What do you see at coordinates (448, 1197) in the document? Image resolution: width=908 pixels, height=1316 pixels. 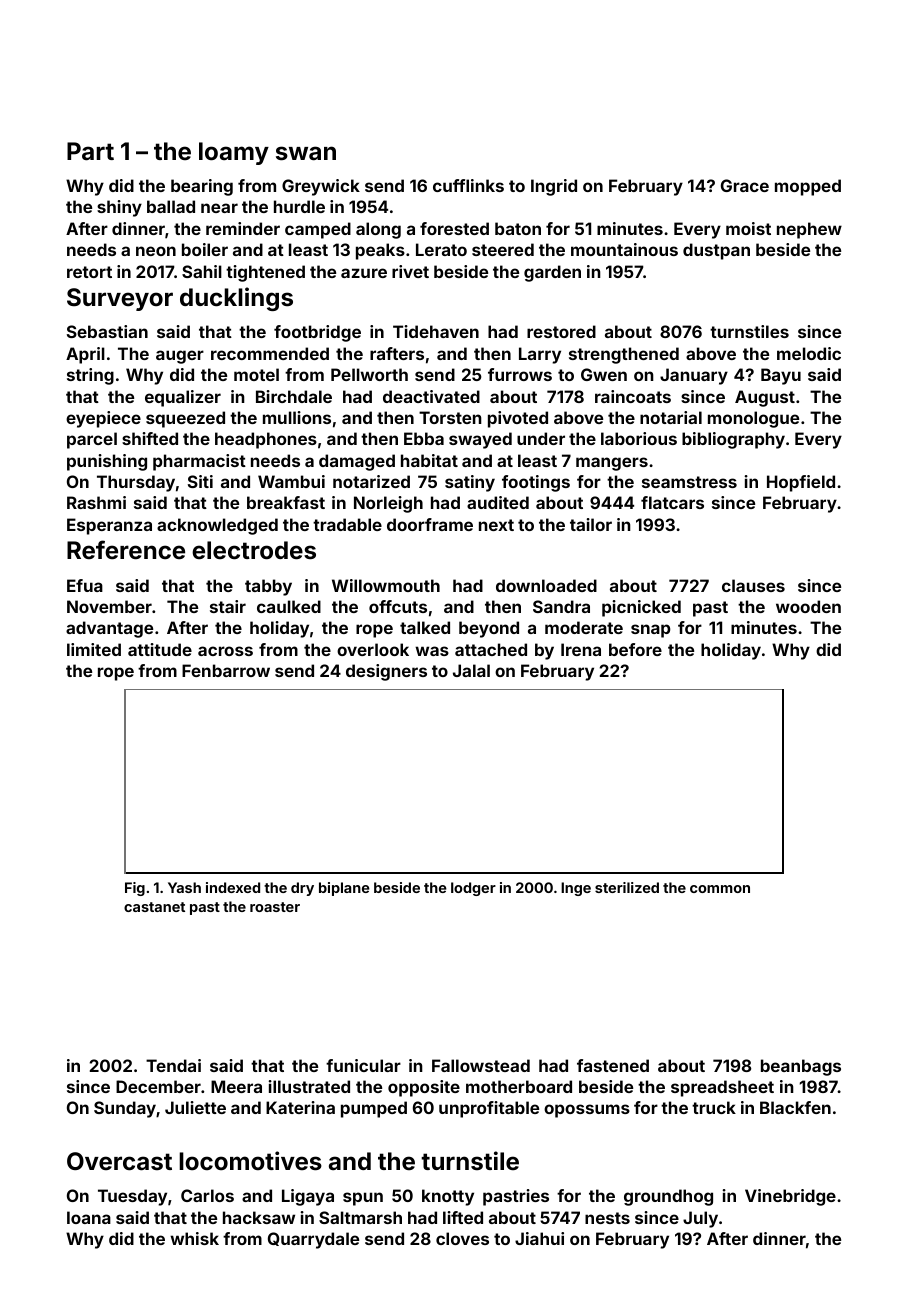 I see `knotty` at bounding box center [448, 1197].
